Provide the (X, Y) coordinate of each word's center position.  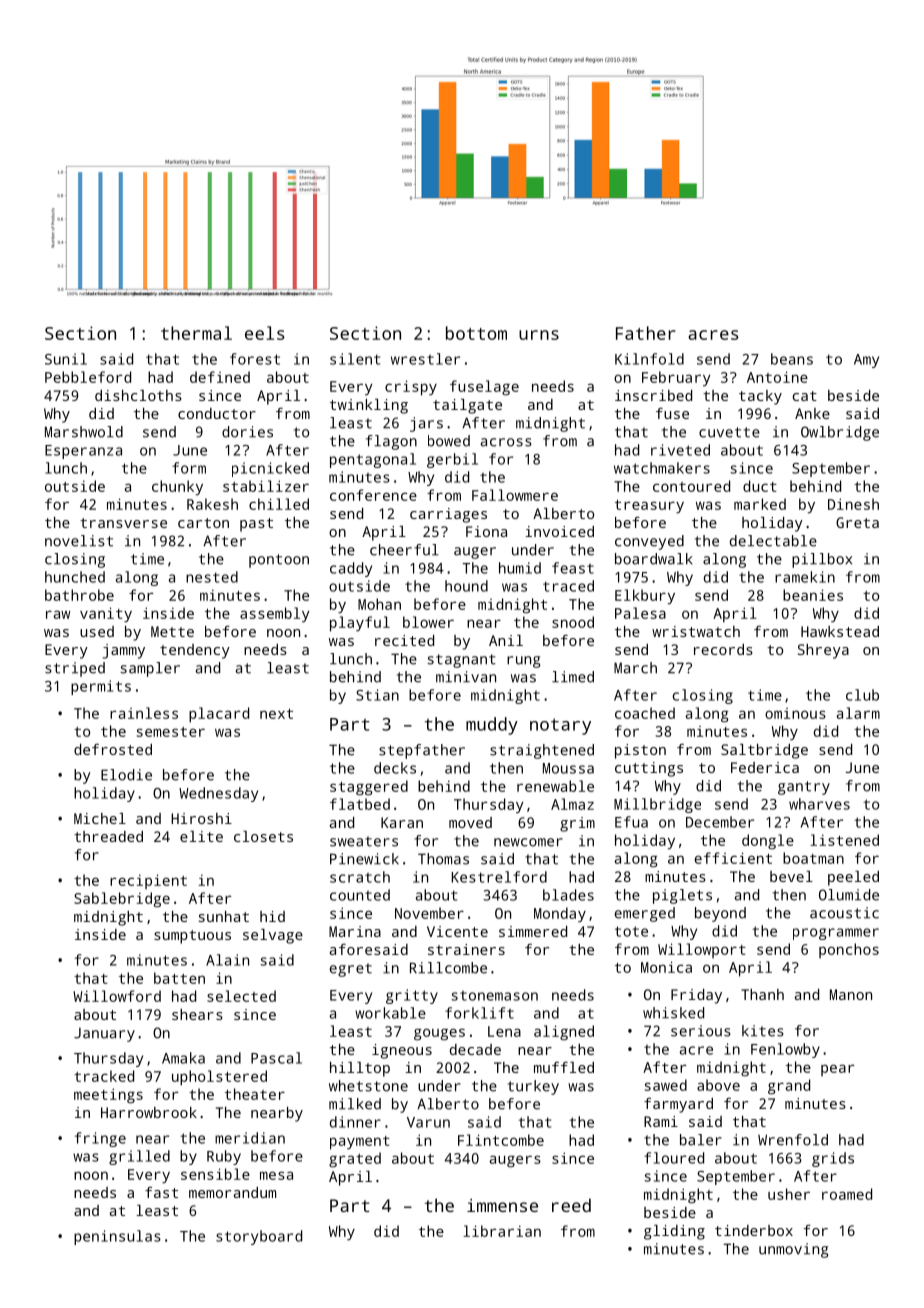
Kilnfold (649, 359)
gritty (412, 996)
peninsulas (117, 1237)
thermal (196, 333)
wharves (819, 804)
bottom (476, 333)
